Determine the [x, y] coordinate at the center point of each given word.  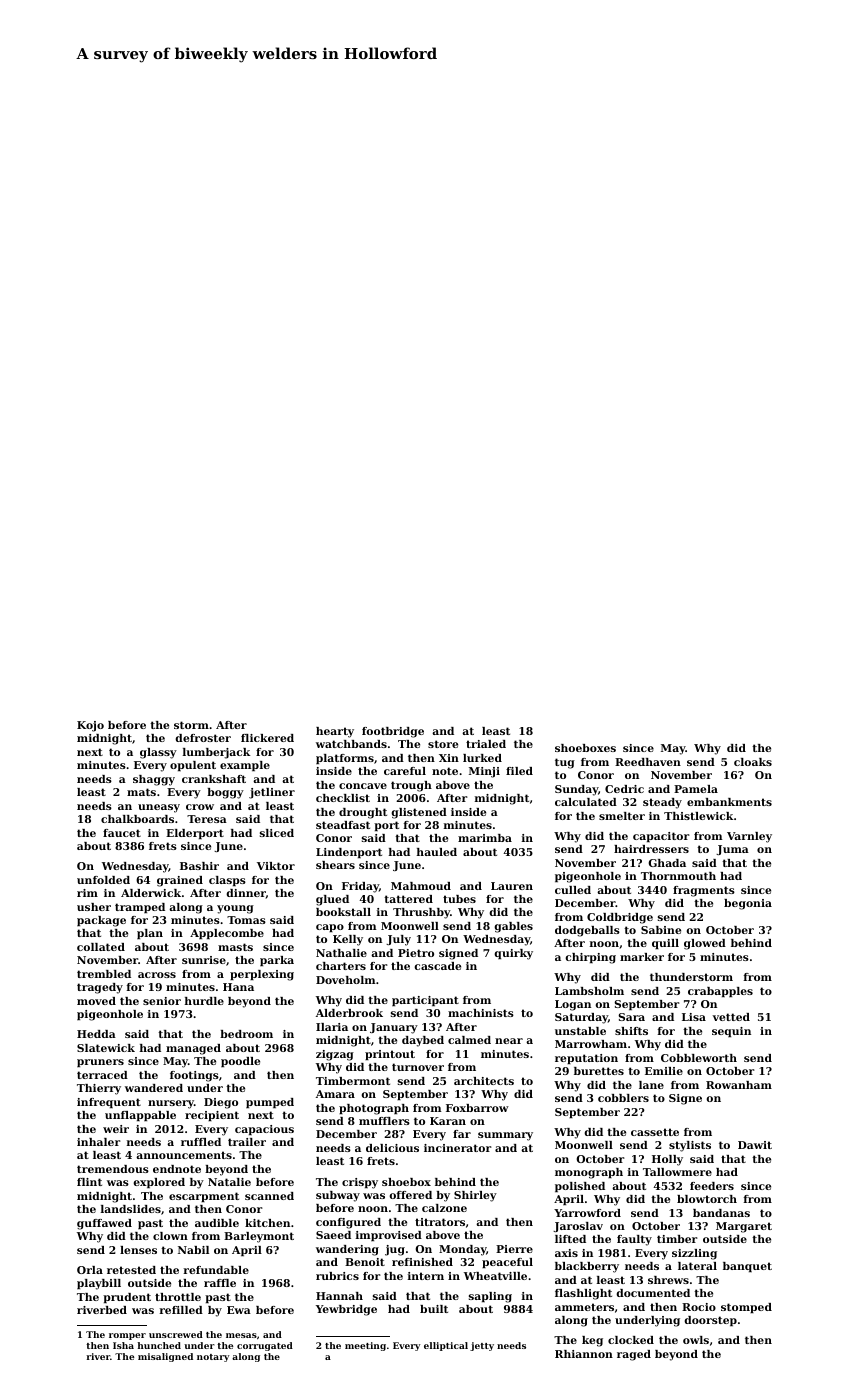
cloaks [753, 762]
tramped [140, 908]
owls [696, 1340]
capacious [264, 1130]
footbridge [393, 732]
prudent [127, 1298]
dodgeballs [587, 931]
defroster [203, 738]
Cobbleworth [699, 1058]
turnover [418, 1067]
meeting [365, 1346]
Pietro [416, 953]
